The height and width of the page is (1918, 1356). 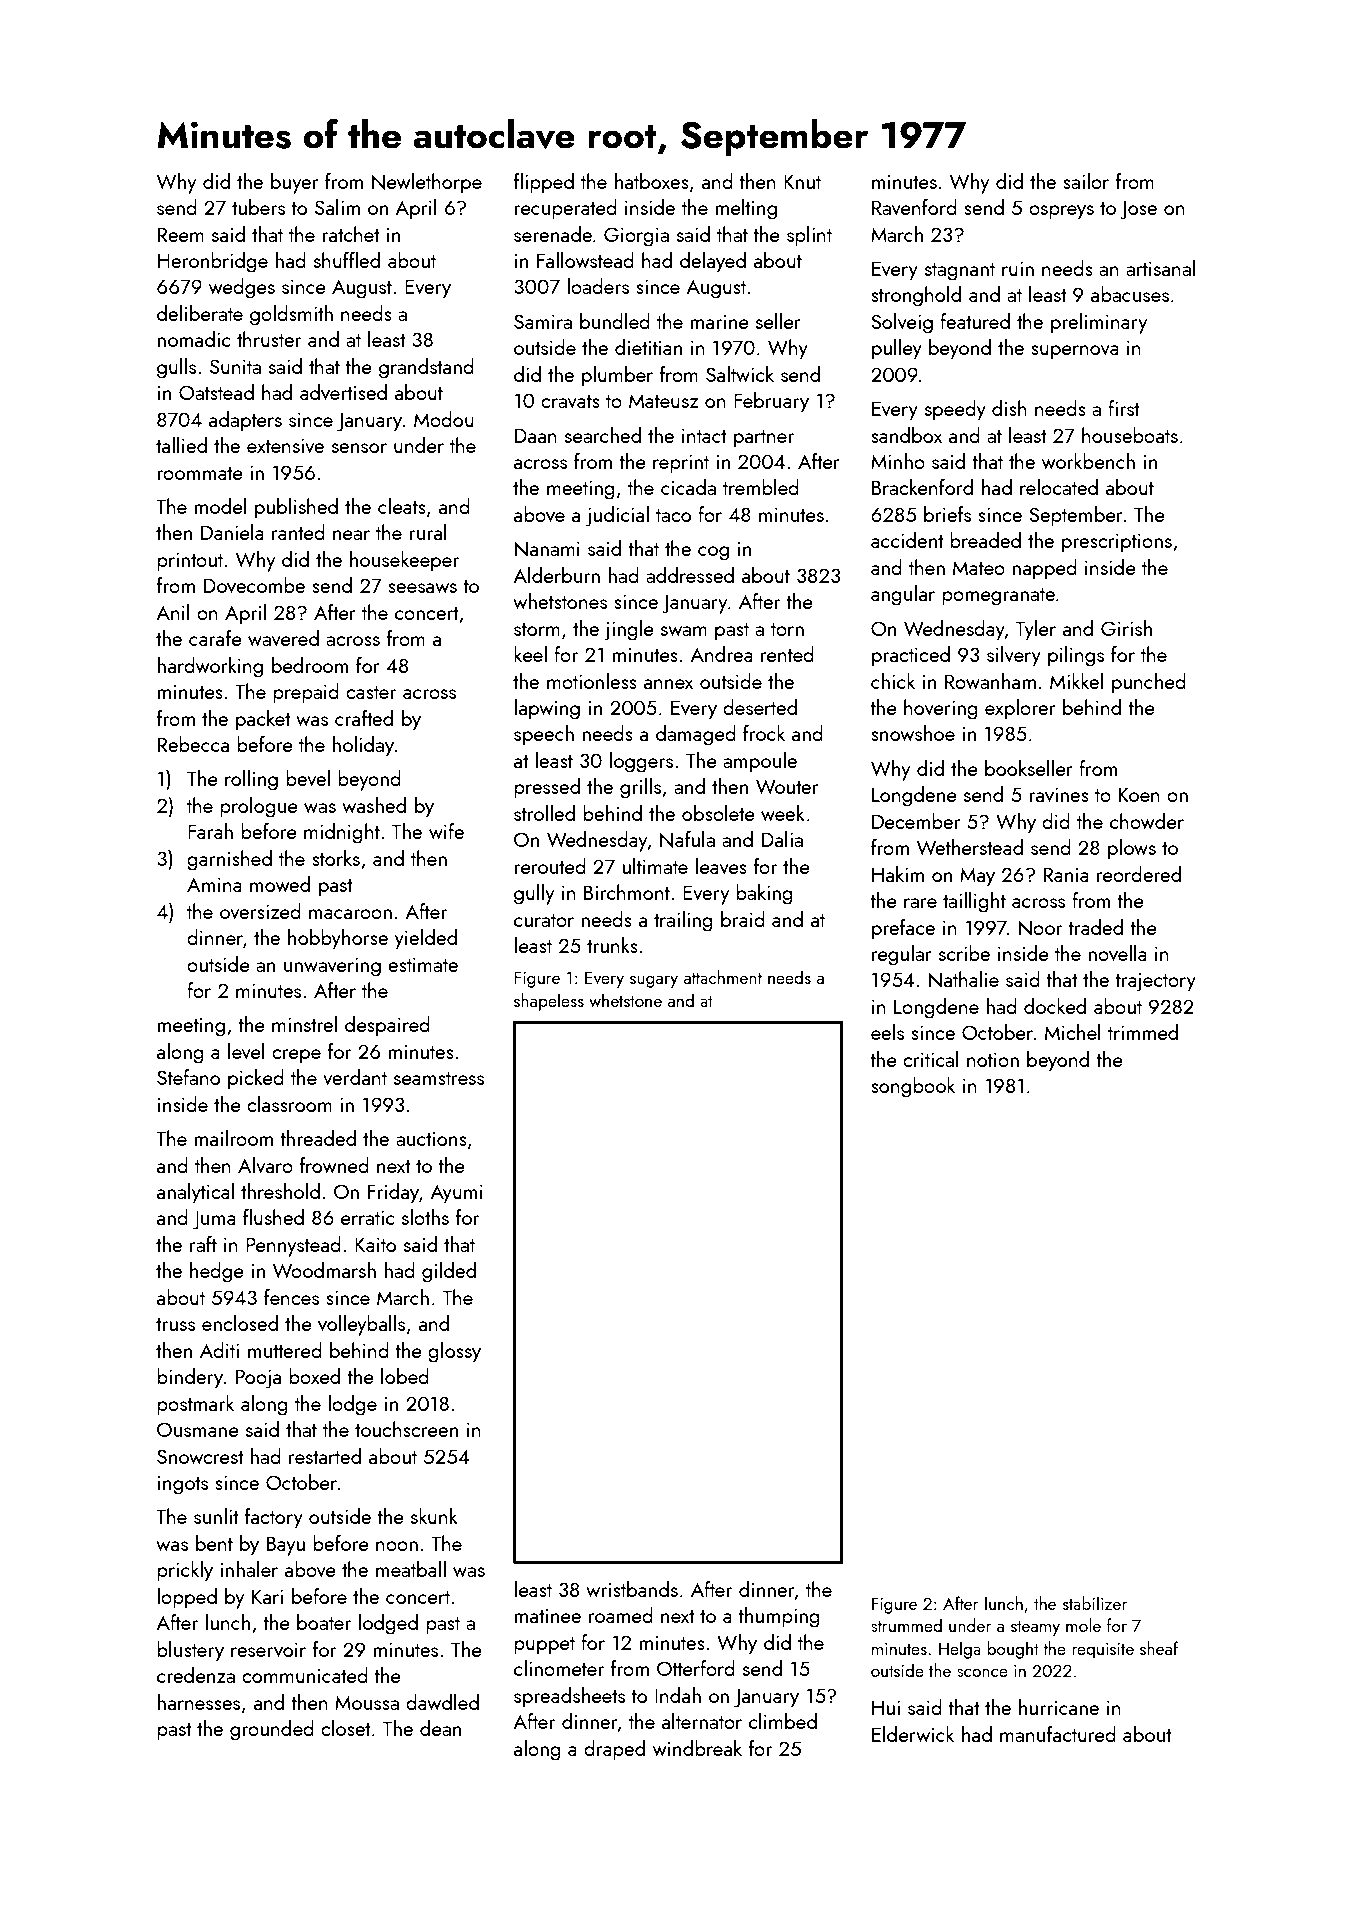 I want to click on hedge, so click(x=216, y=1272).
